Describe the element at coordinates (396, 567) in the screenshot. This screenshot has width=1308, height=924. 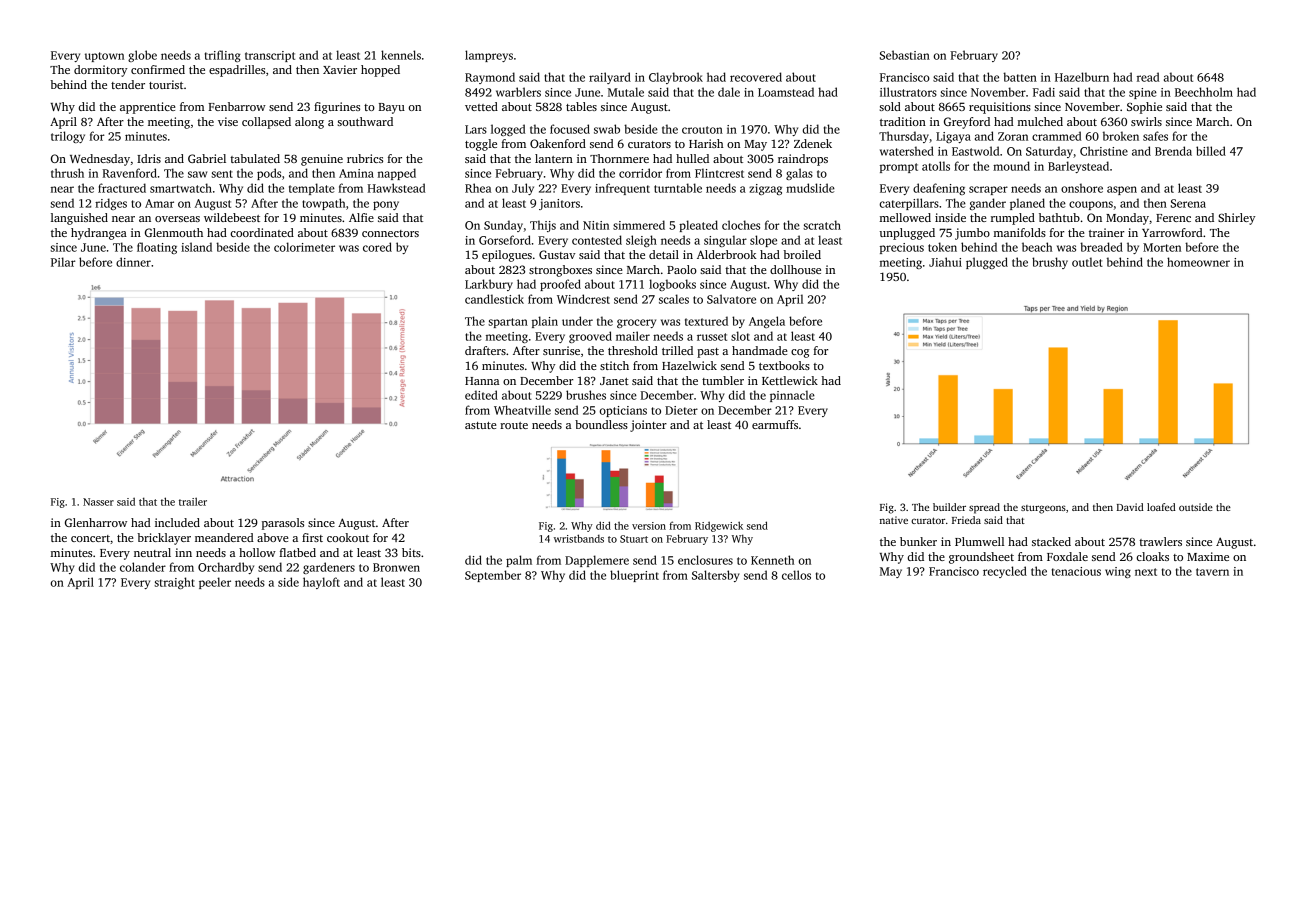
I see `Bronwen` at that location.
